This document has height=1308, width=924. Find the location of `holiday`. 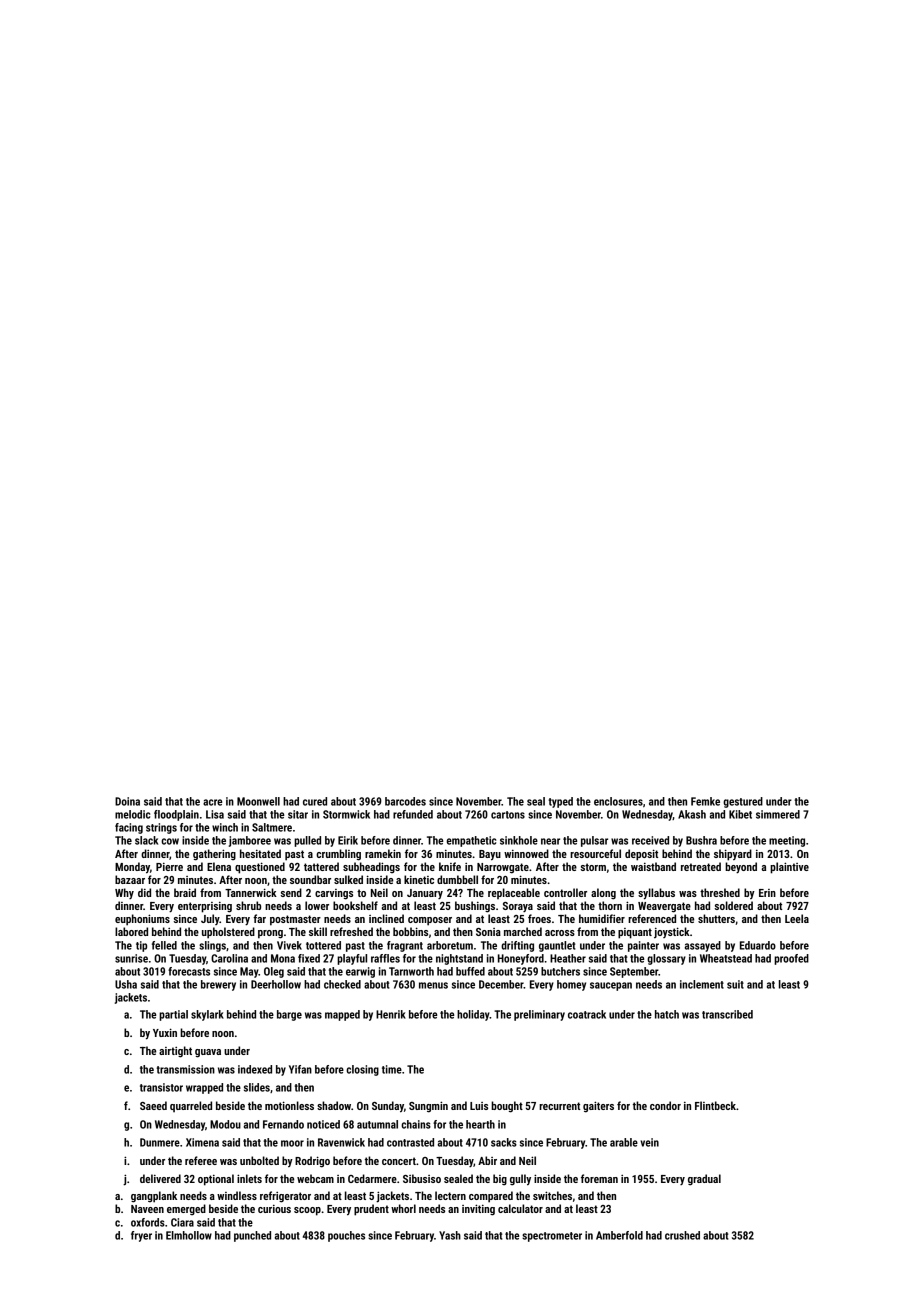

holiday is located at coordinates (473, 1015).
